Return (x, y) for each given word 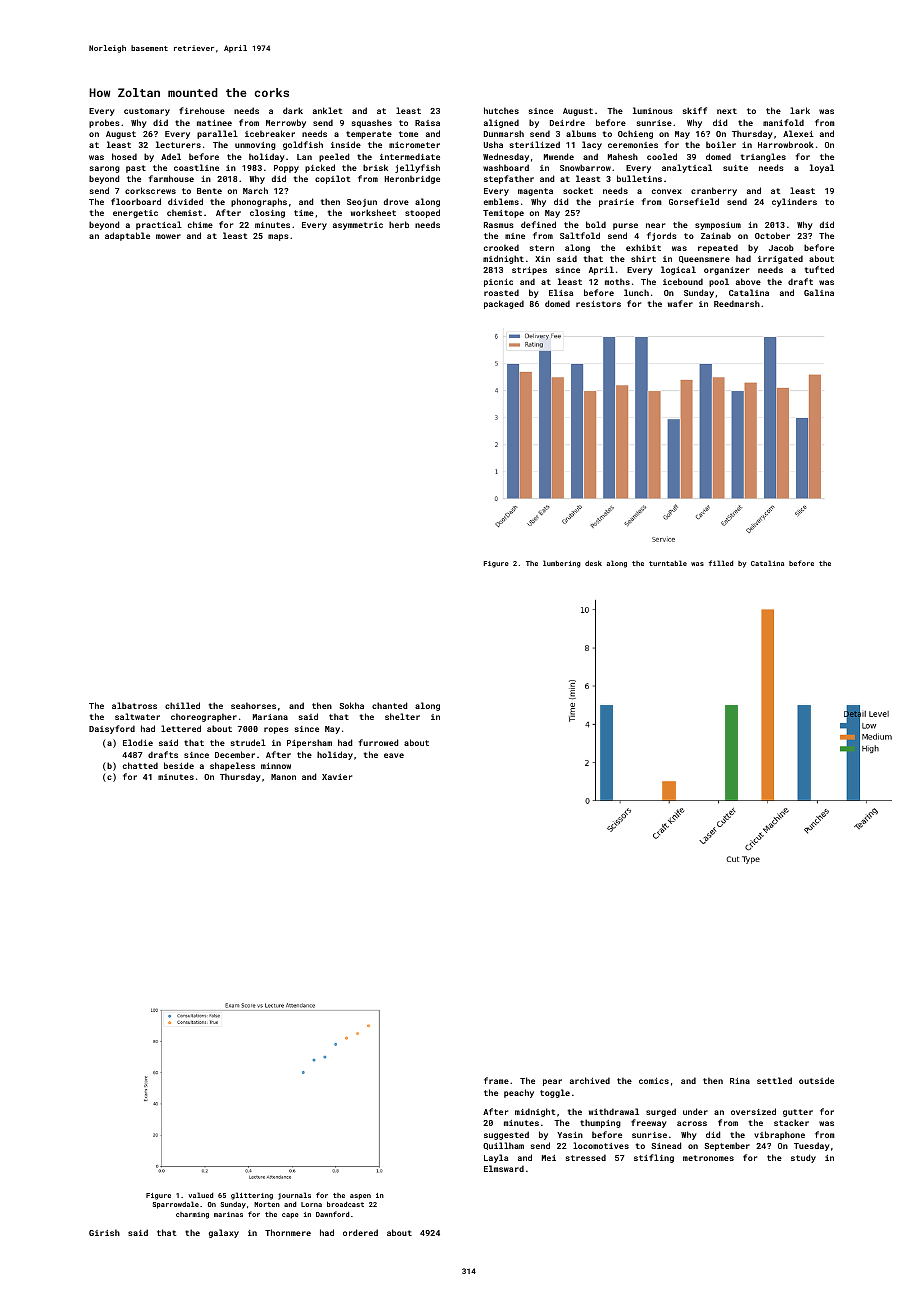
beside (179, 765)
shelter (402, 716)
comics (654, 1081)
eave (394, 755)
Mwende (559, 156)
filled (721, 563)
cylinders (794, 202)
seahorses (253, 705)
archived (590, 1080)
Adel (171, 156)
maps (278, 237)
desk (593, 563)
